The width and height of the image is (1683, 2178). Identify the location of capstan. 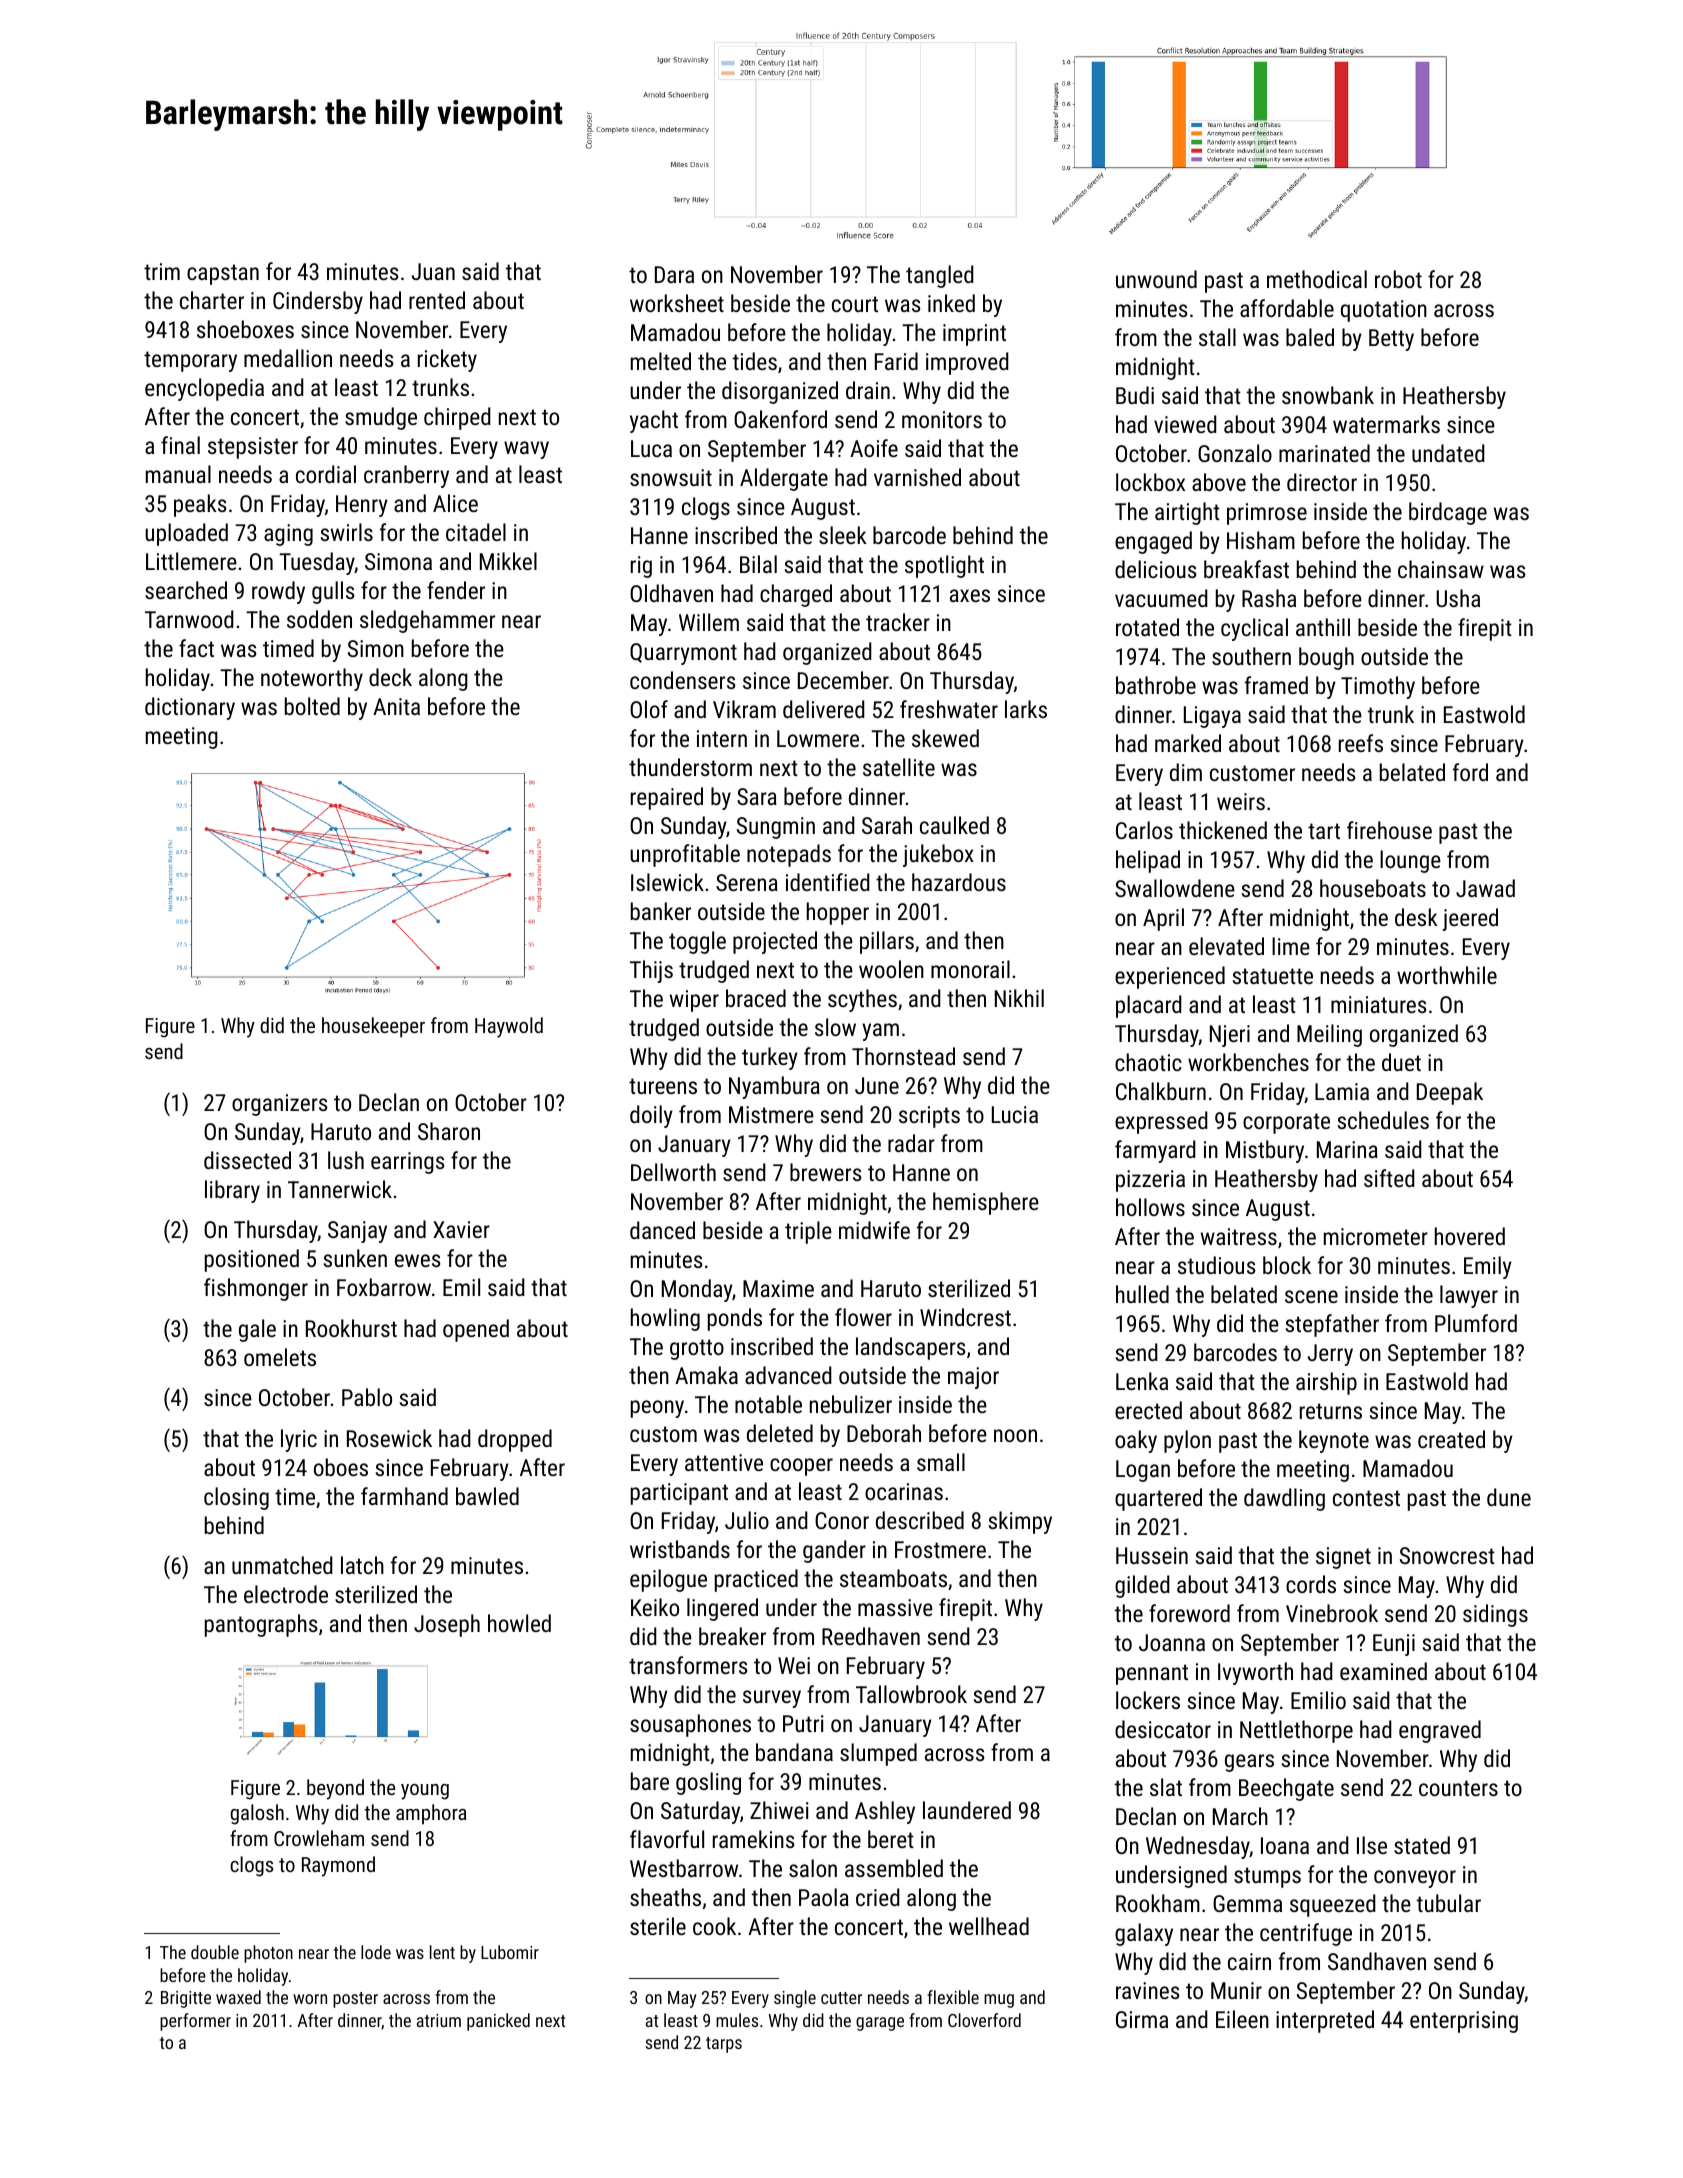
(223, 274).
